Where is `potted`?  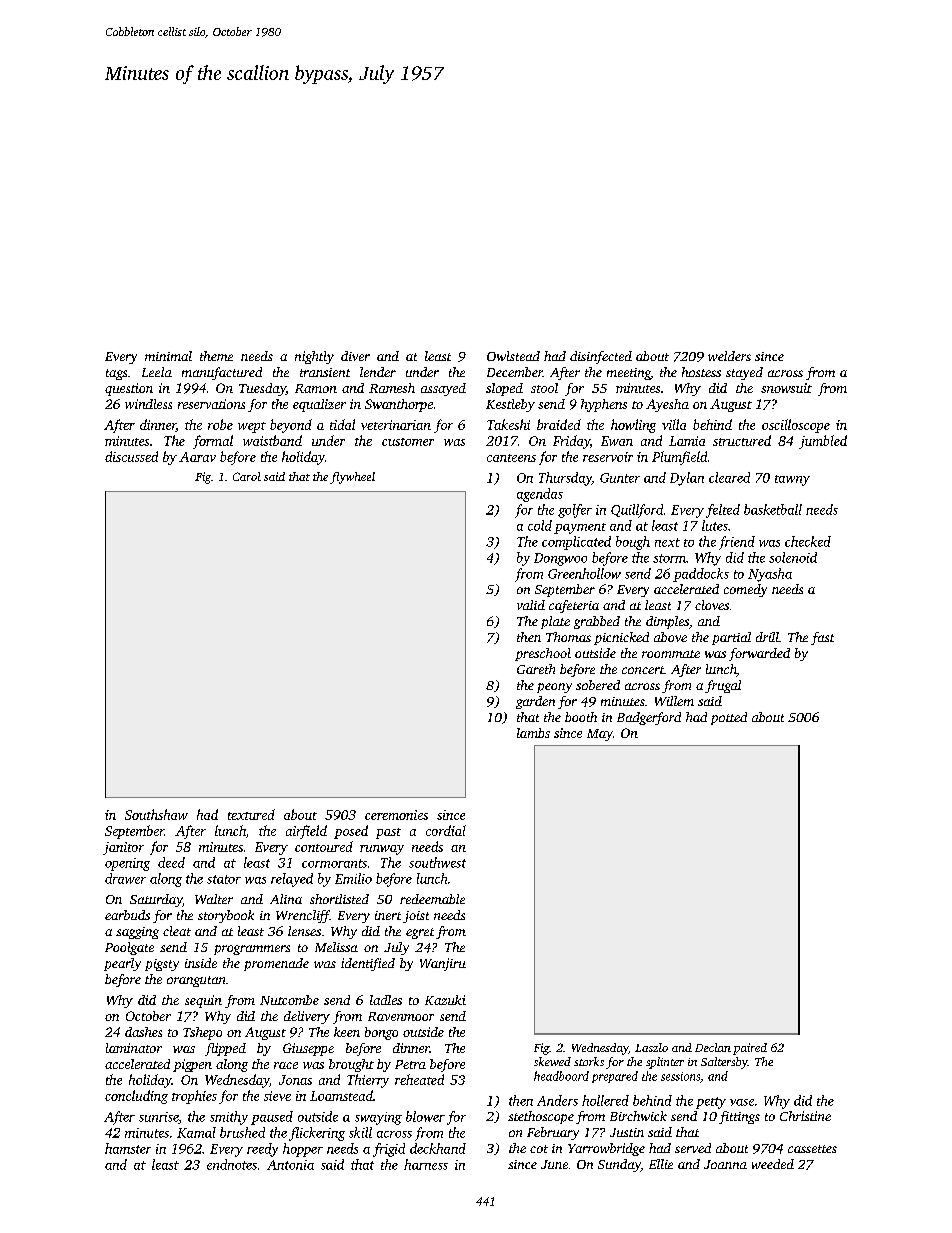
potted is located at coordinates (729, 718).
